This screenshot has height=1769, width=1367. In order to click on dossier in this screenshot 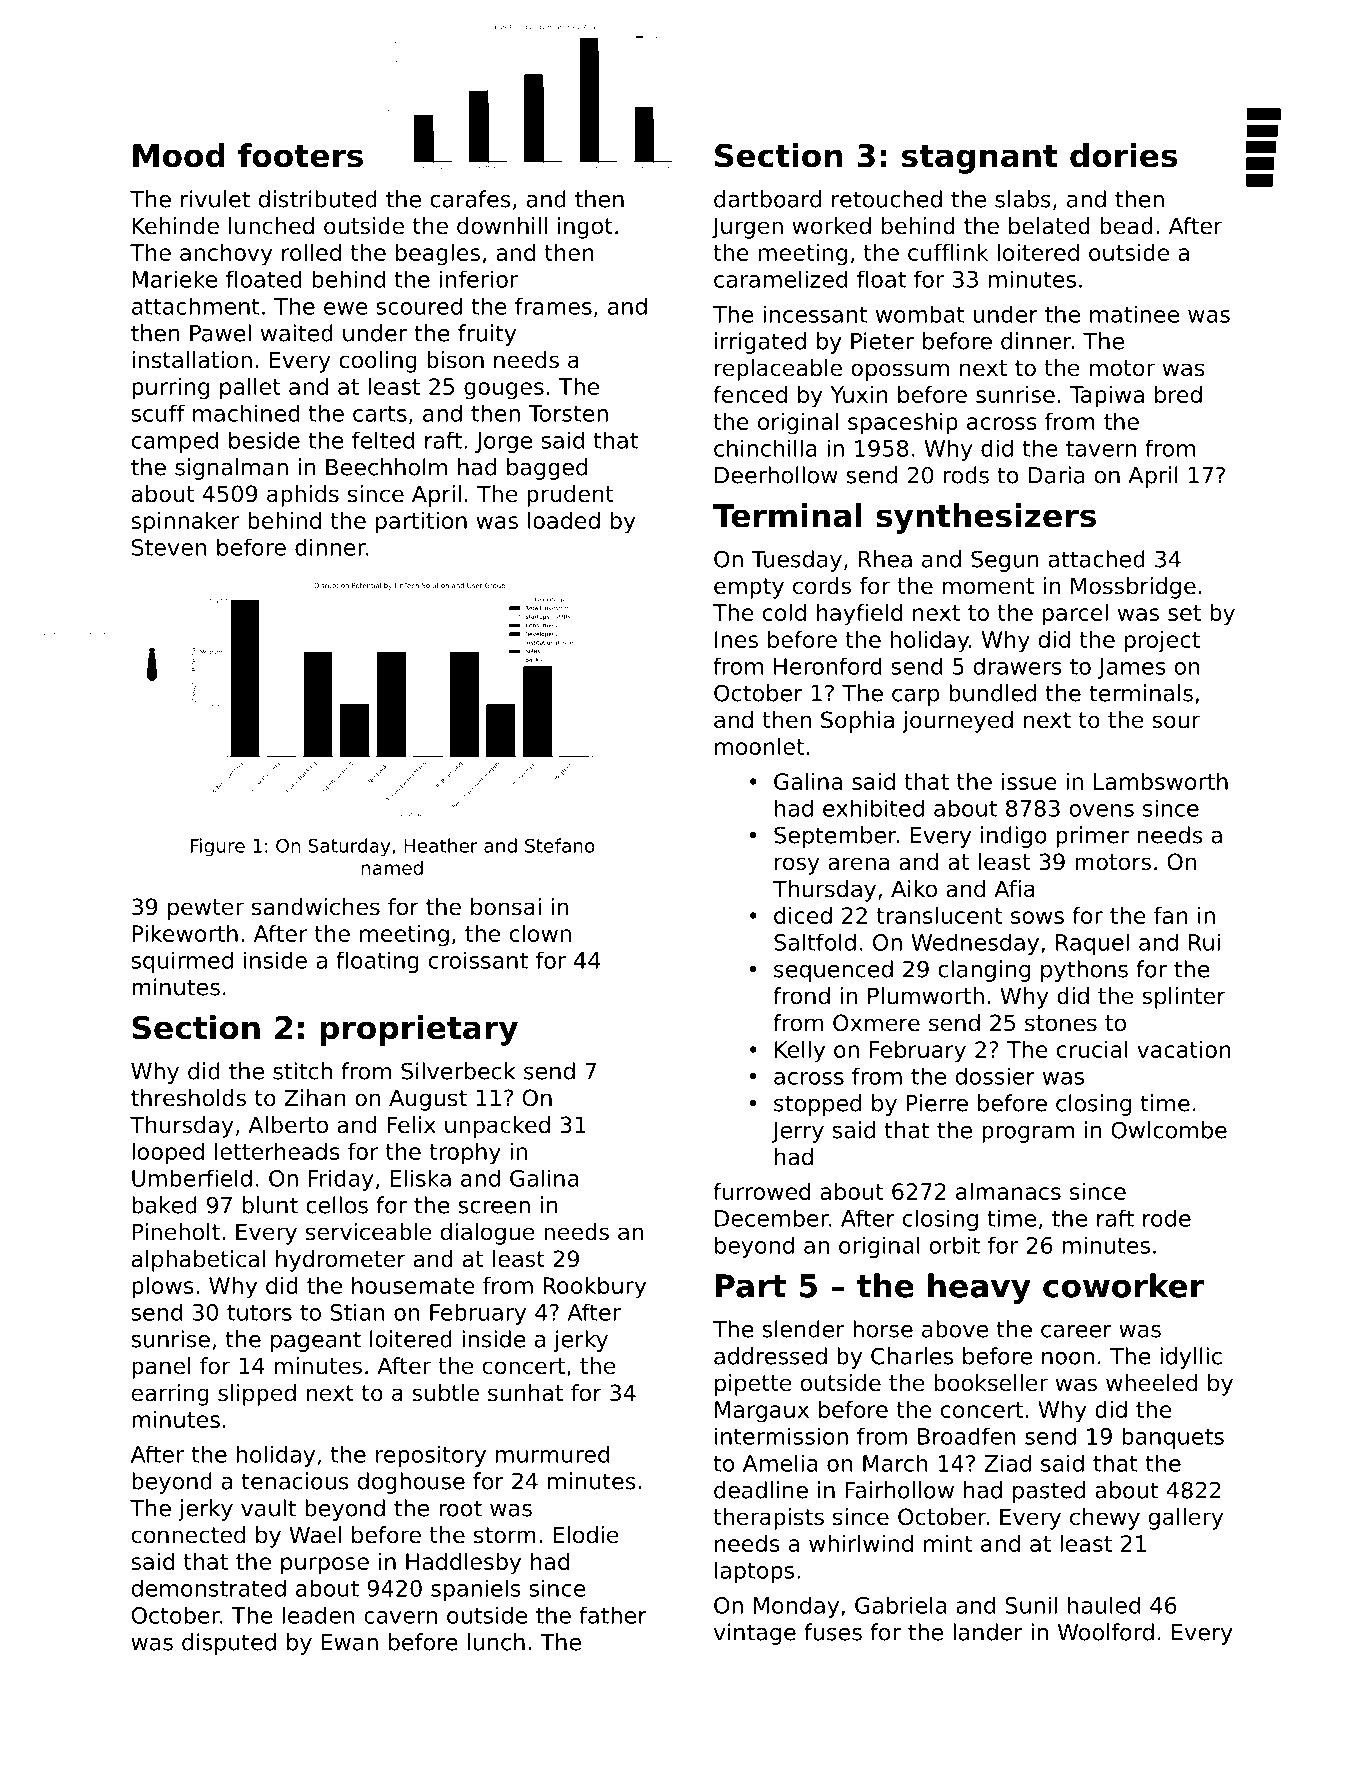, I will do `click(995, 1076)`.
